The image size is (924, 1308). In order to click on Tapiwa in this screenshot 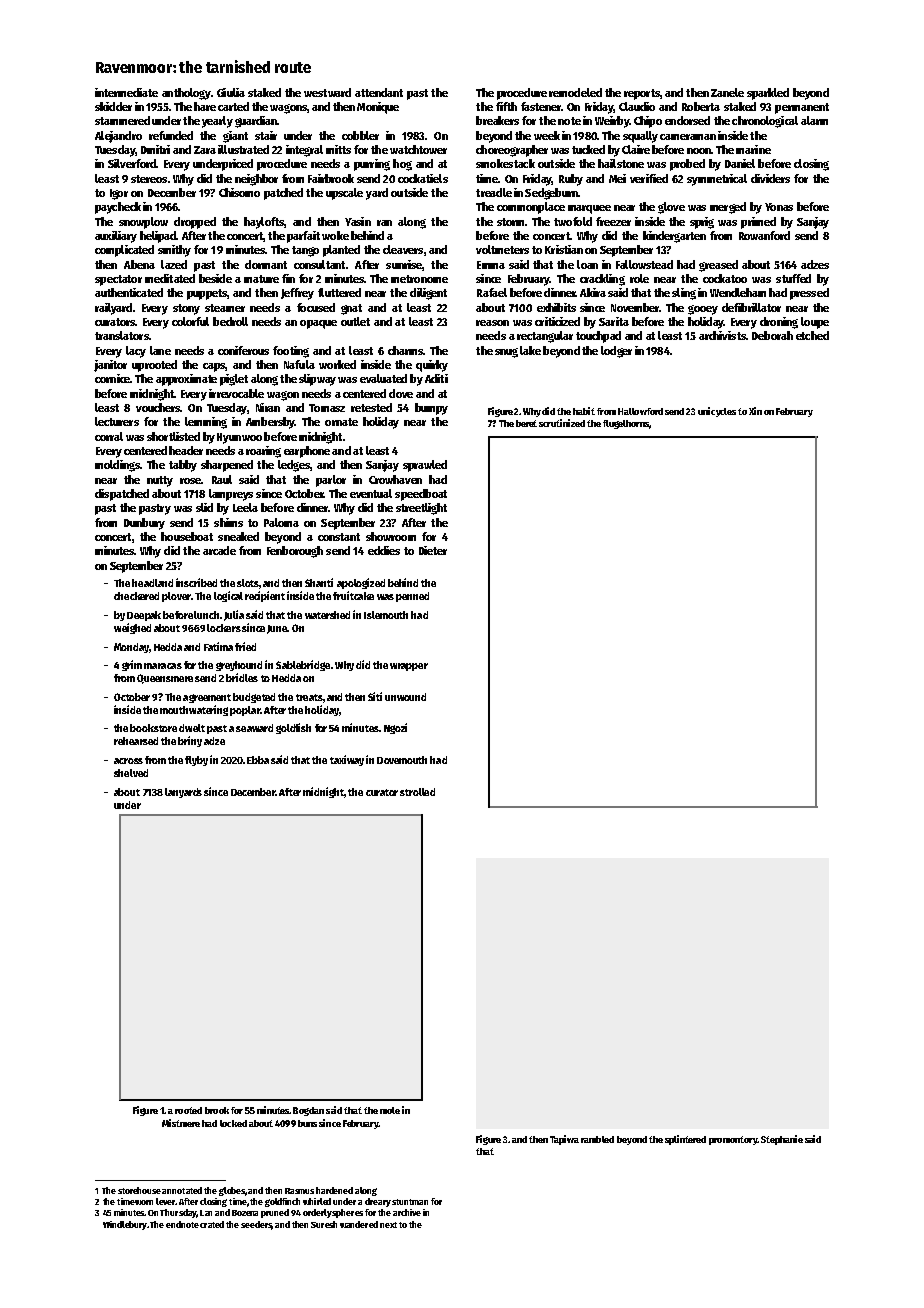, I will do `click(564, 1140)`.
